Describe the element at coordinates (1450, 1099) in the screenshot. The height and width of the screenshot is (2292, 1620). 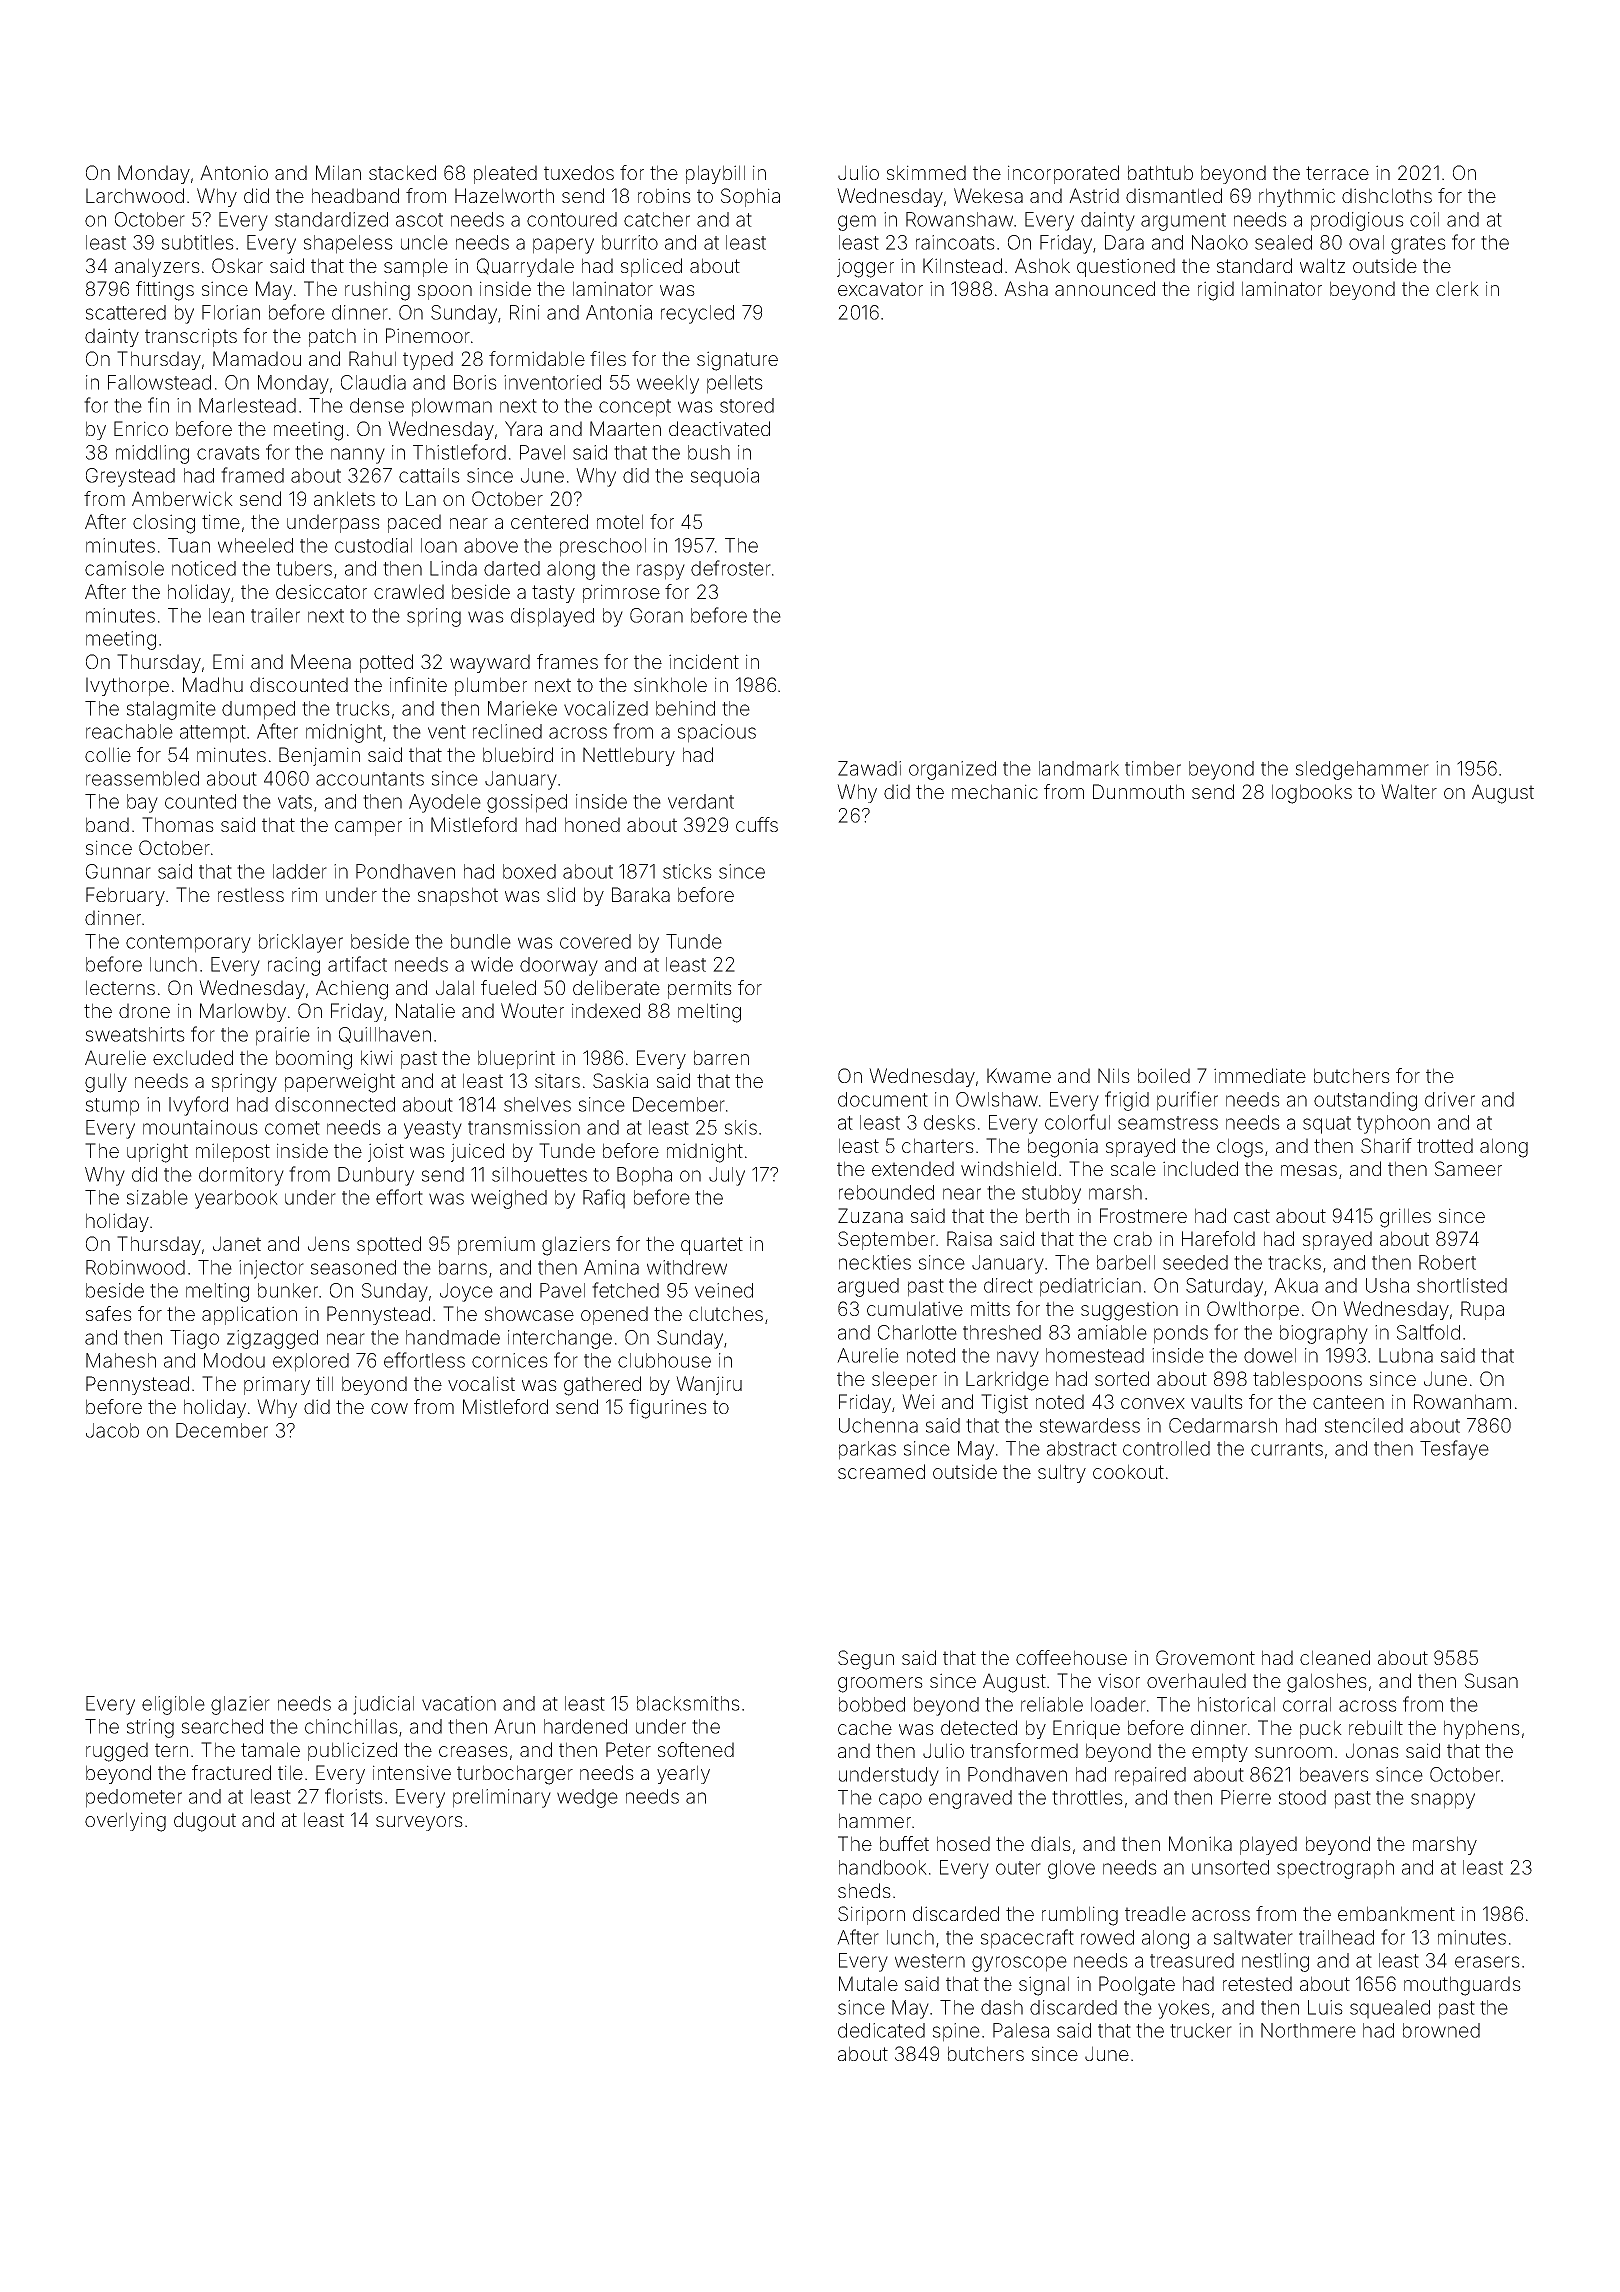
I see `driver` at that location.
